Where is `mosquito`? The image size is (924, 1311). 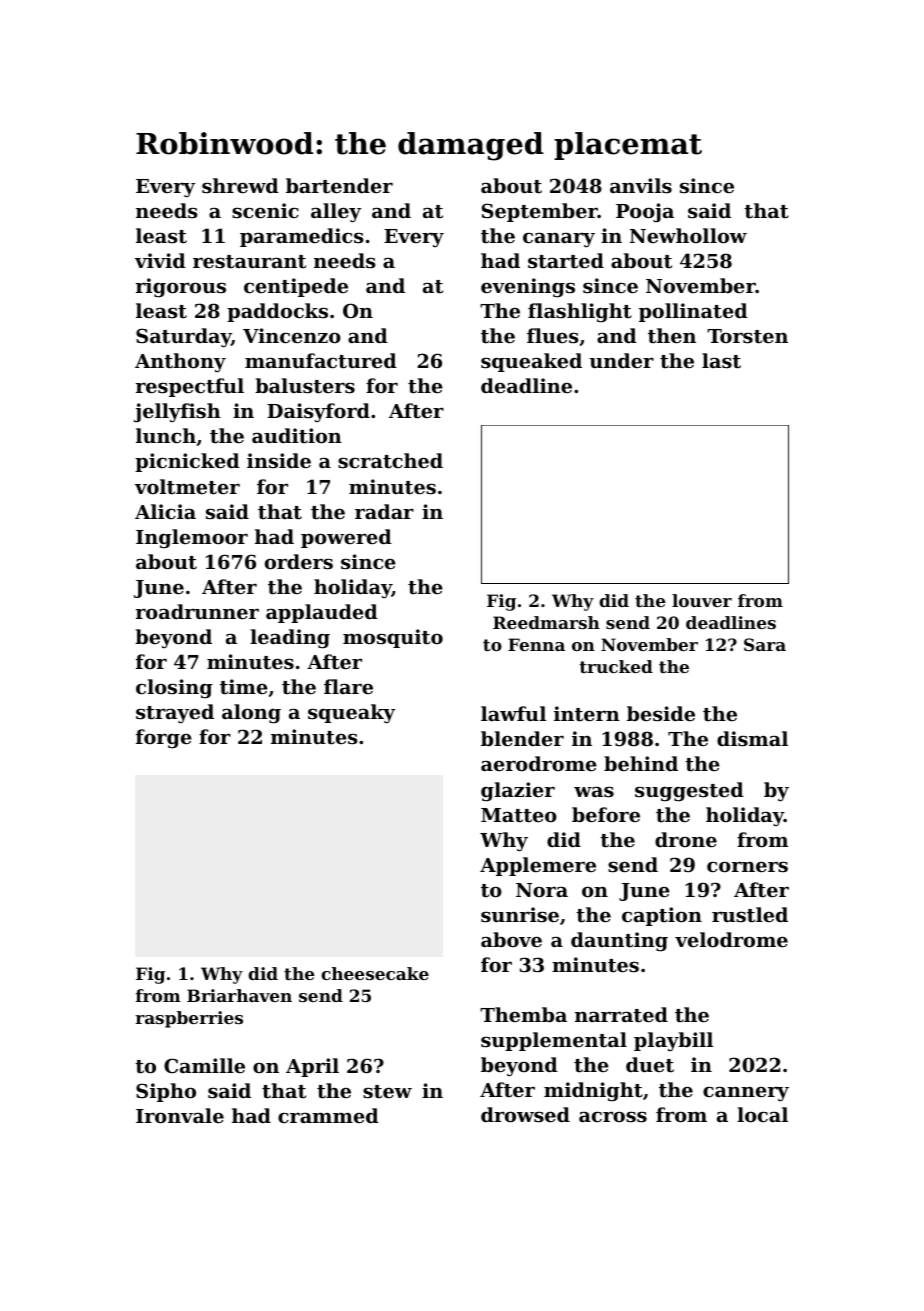
mosquito is located at coordinates (393, 638).
